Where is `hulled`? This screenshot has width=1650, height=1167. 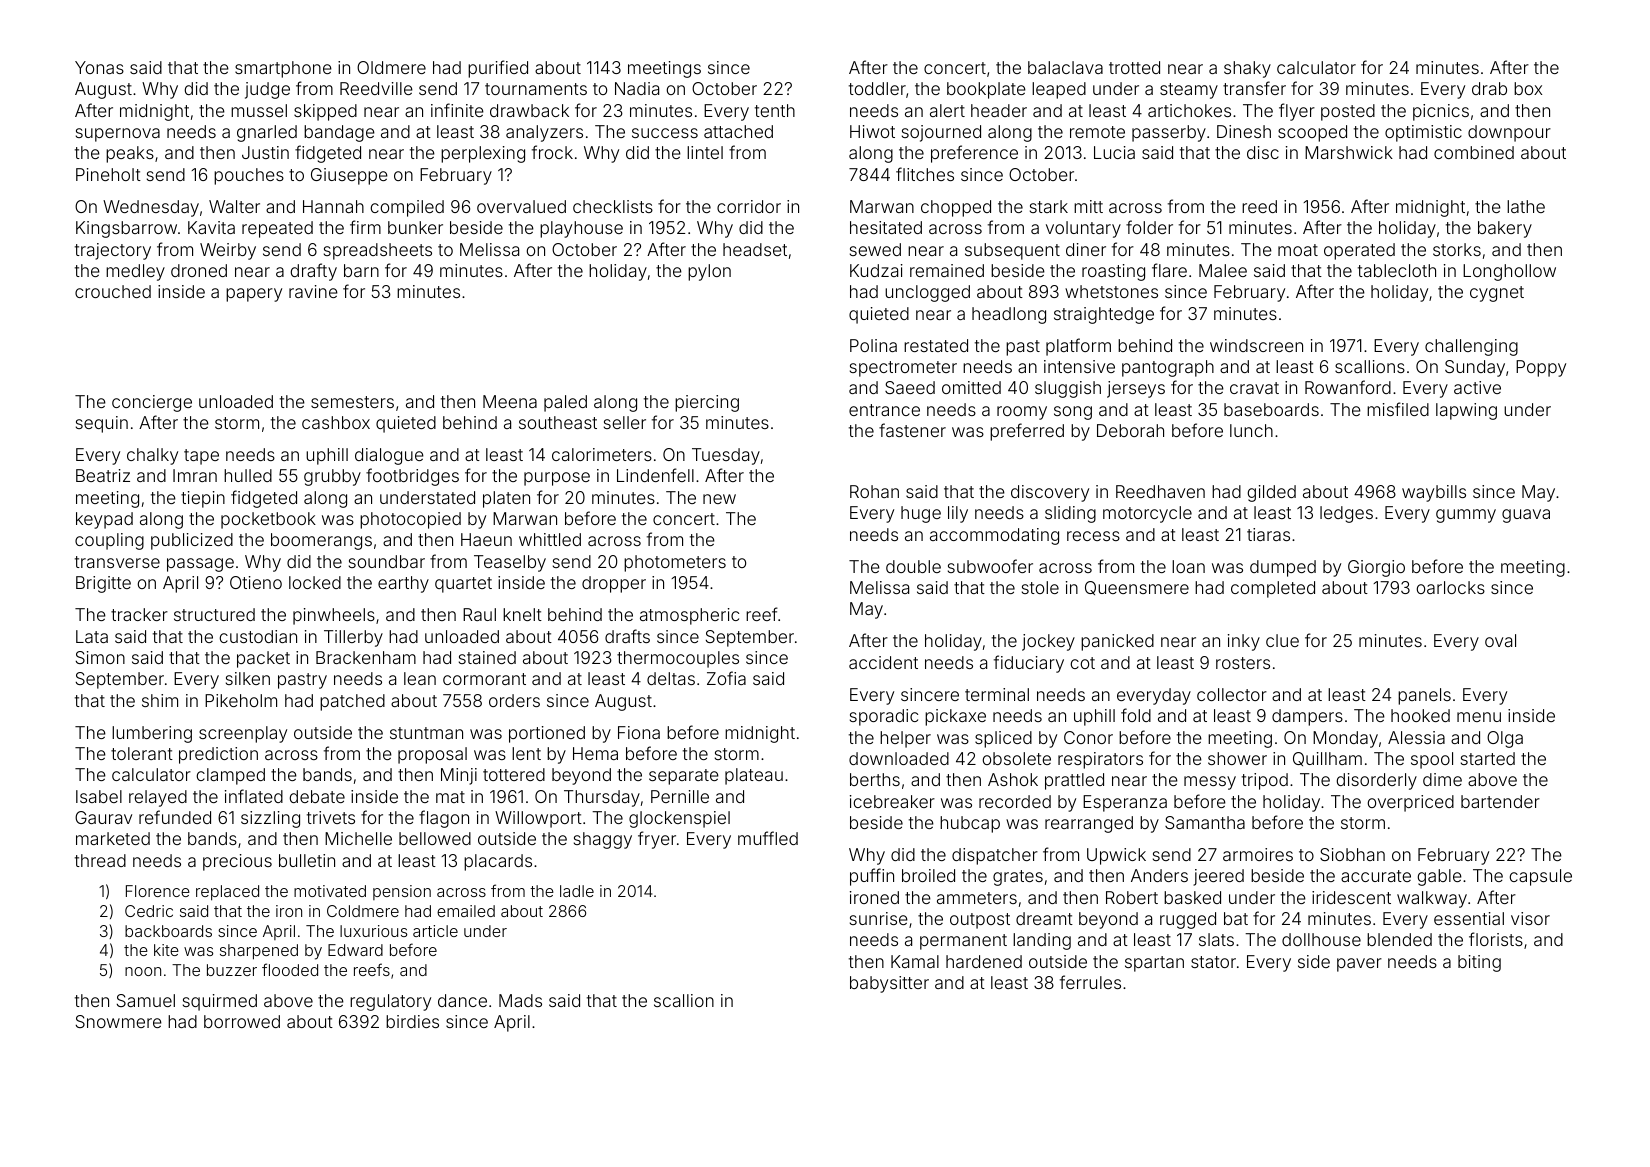
hulled is located at coordinates (248, 475).
